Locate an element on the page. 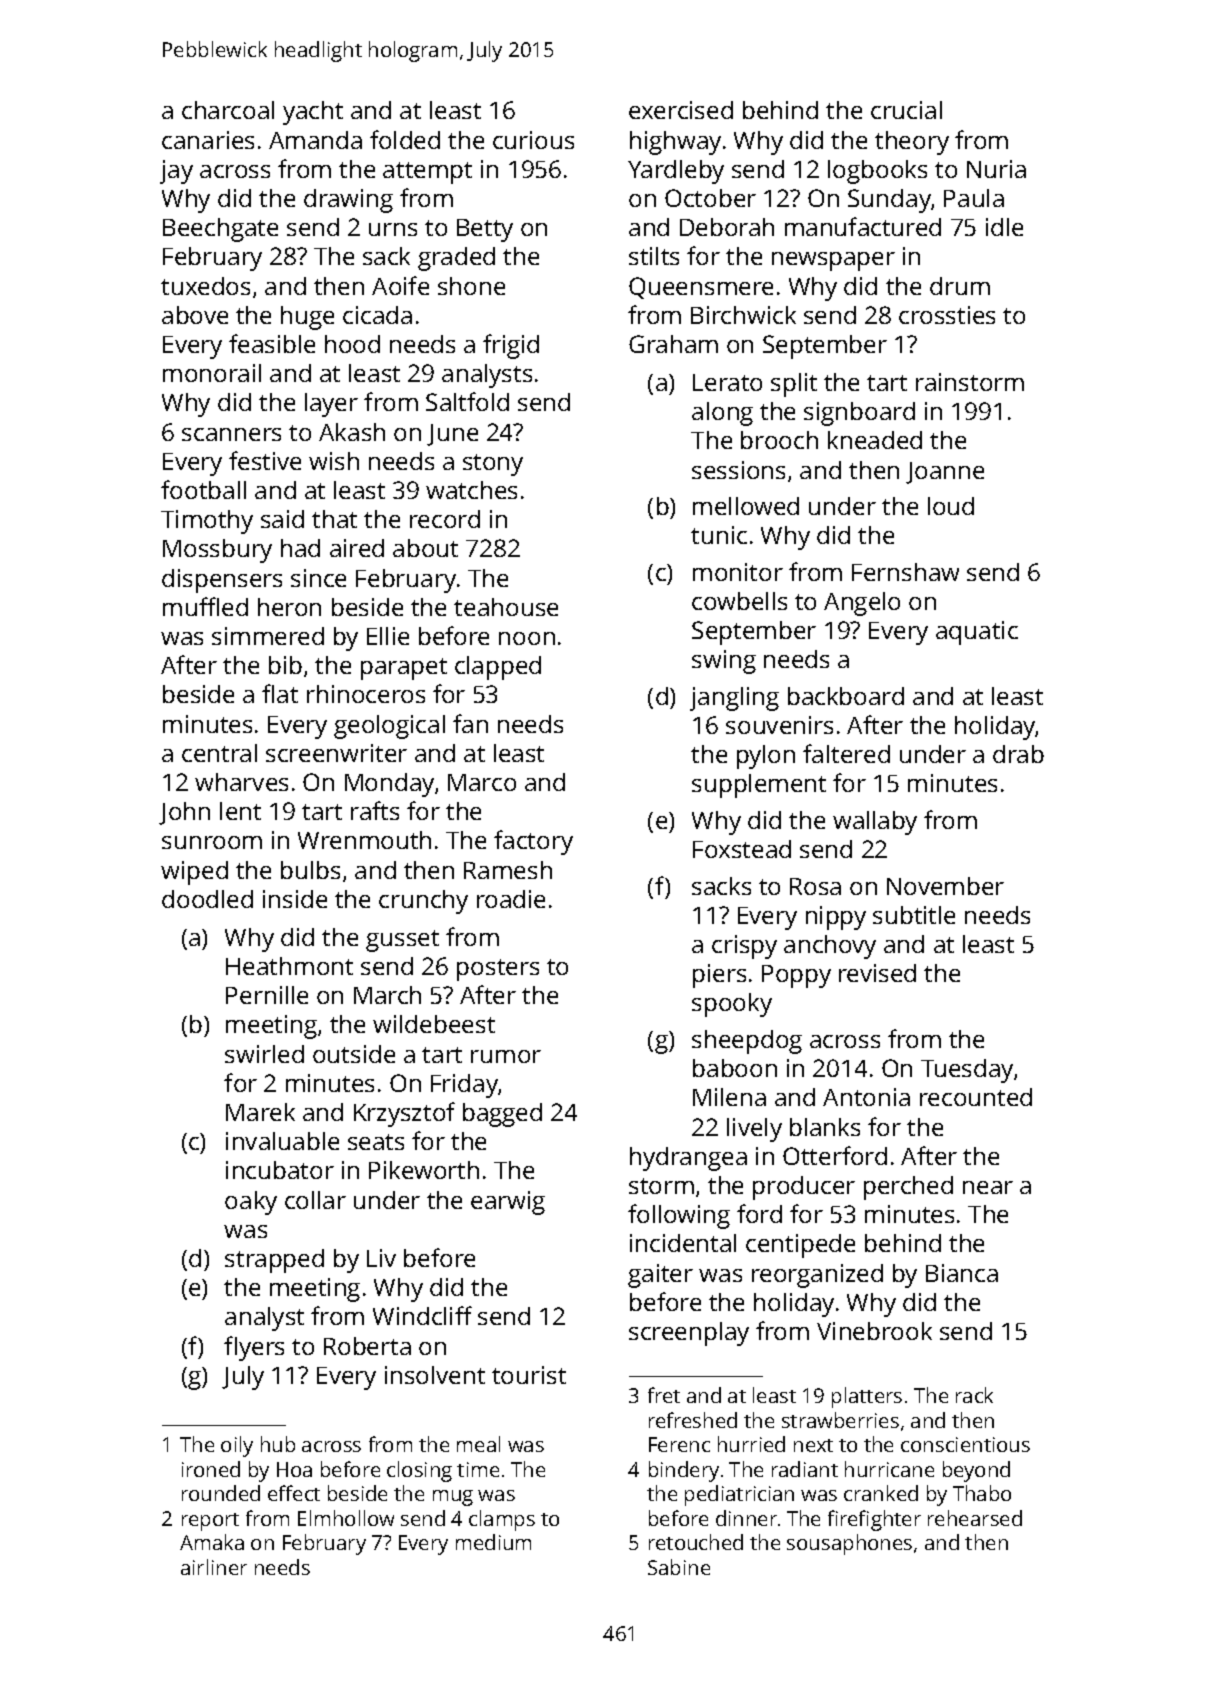 The image size is (1207, 1707). jangling is located at coordinates (734, 699).
